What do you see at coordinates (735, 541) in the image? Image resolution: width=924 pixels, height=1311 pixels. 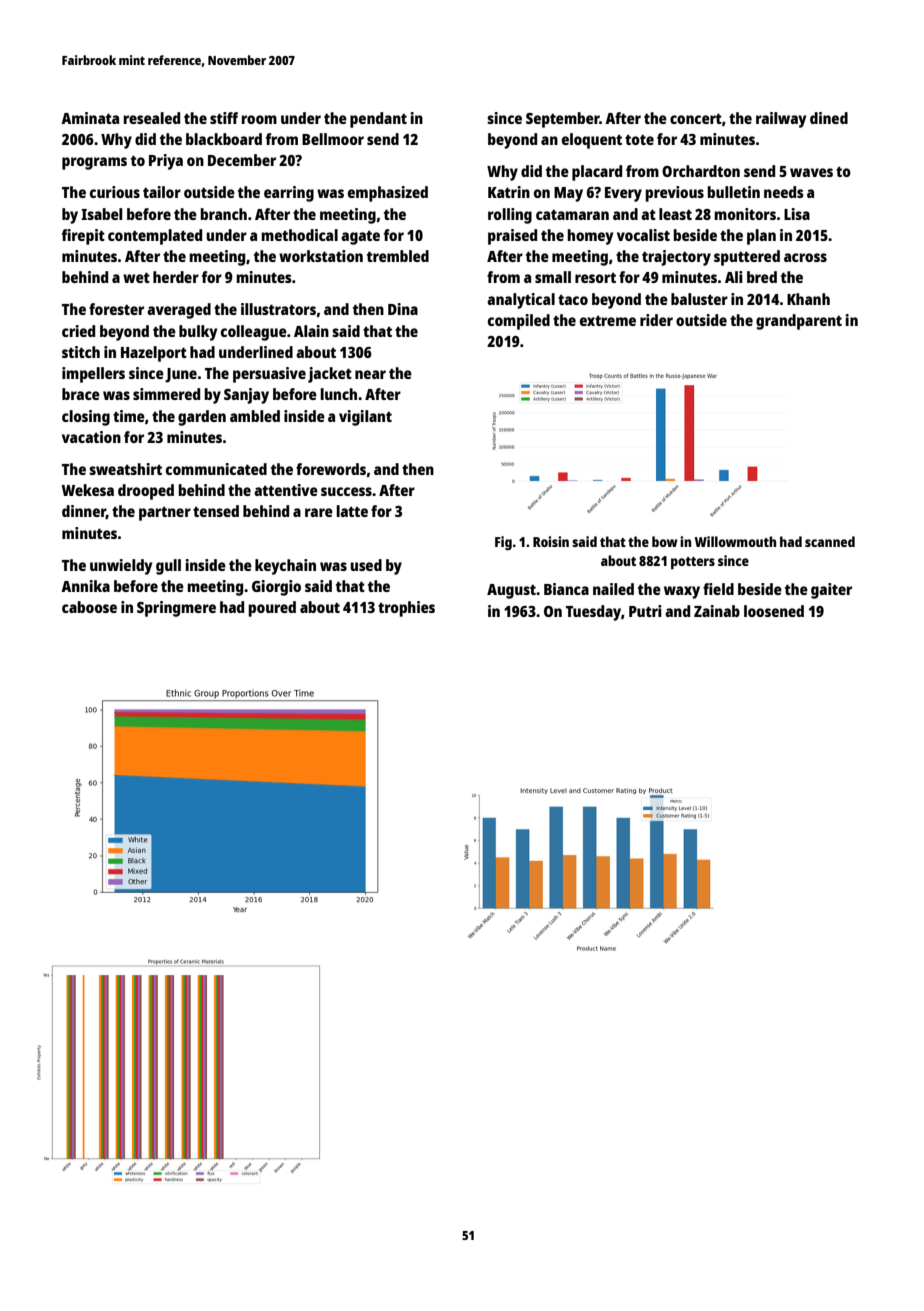 I see `Willowmouth` at bounding box center [735, 541].
